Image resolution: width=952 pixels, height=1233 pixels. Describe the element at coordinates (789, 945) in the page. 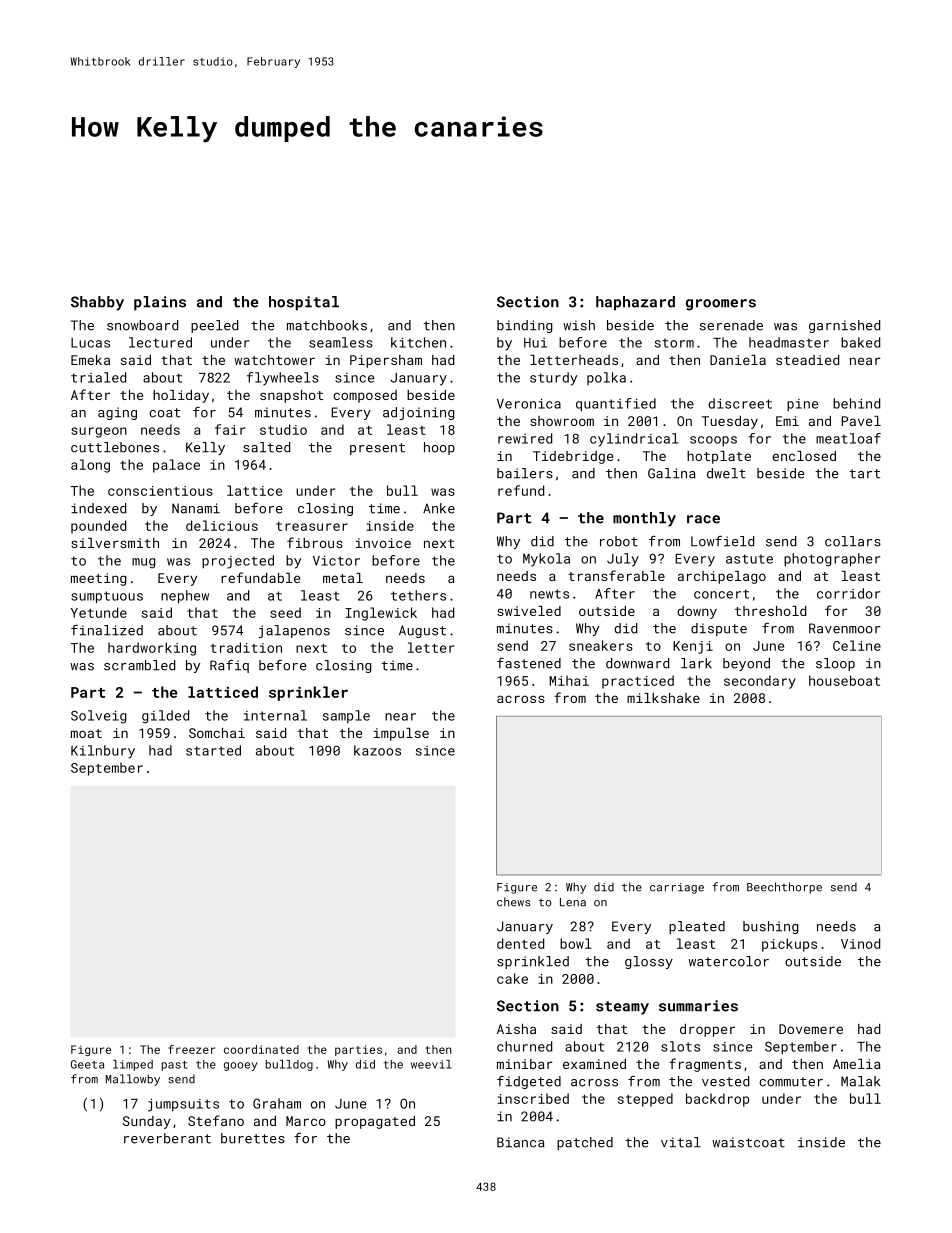

I see `pickups` at that location.
